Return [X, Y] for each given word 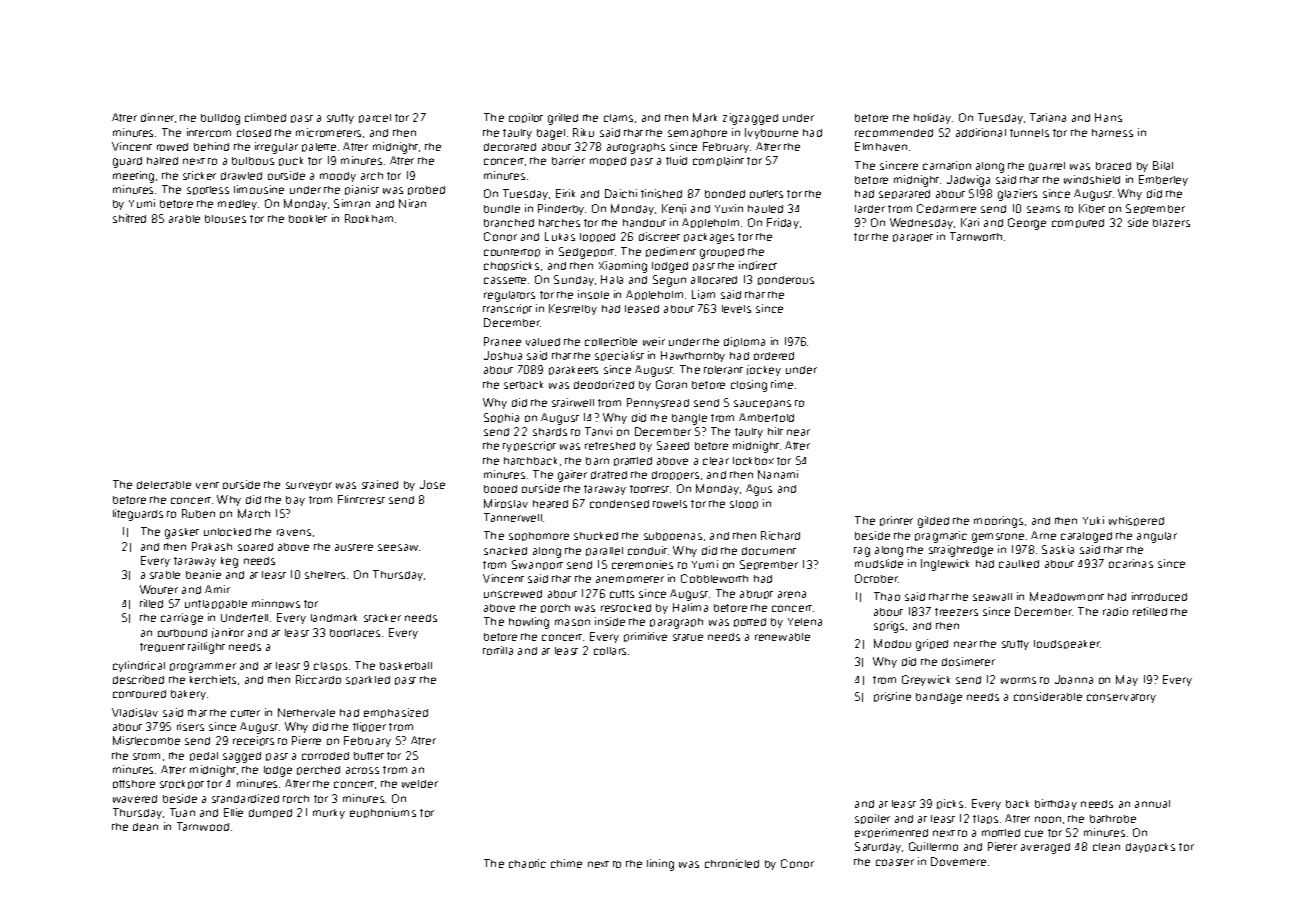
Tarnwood [203, 826]
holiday [932, 118]
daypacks [1150, 848]
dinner [157, 117]
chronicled [732, 863]
